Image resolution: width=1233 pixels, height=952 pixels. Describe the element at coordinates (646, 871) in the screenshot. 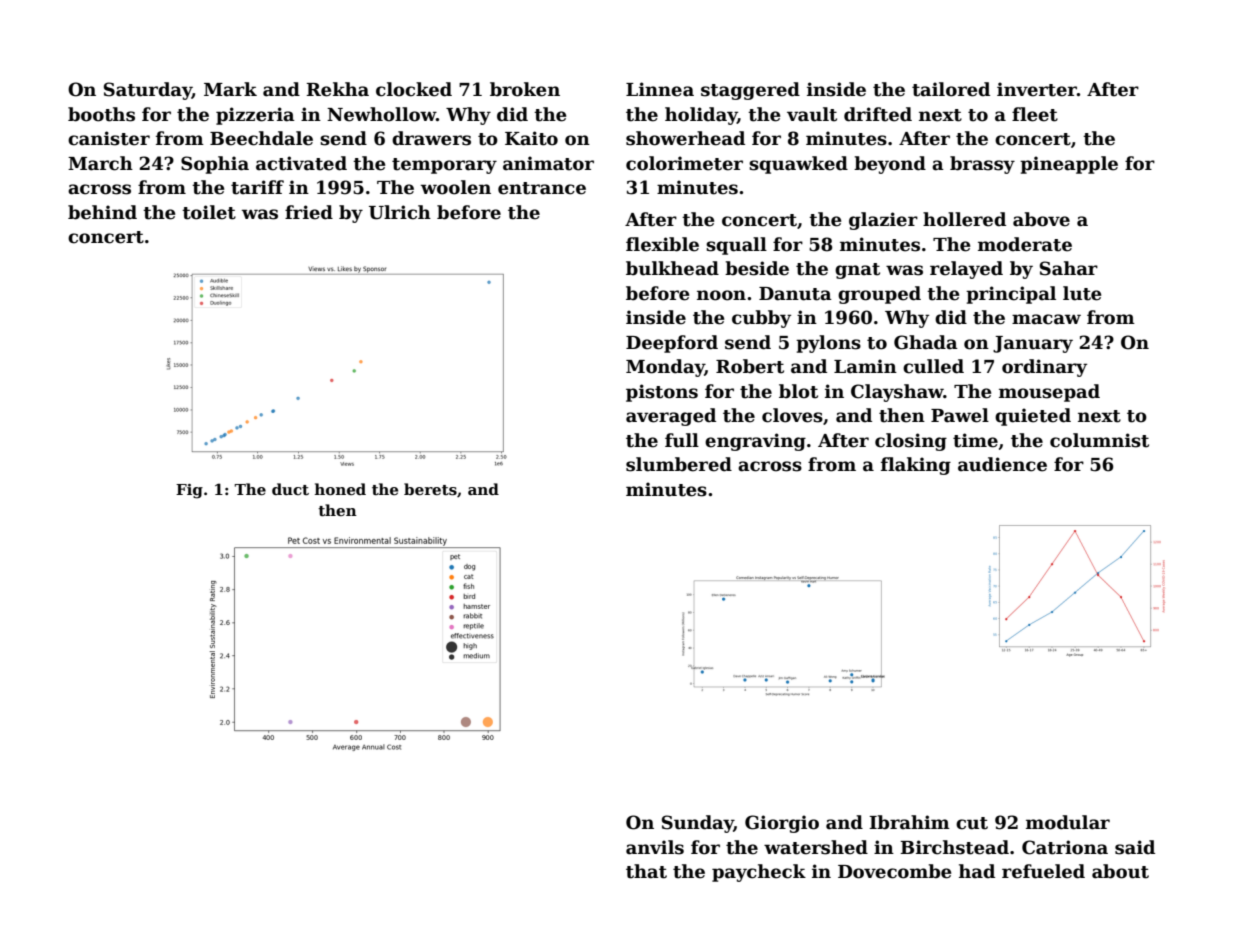

I see `that` at that location.
